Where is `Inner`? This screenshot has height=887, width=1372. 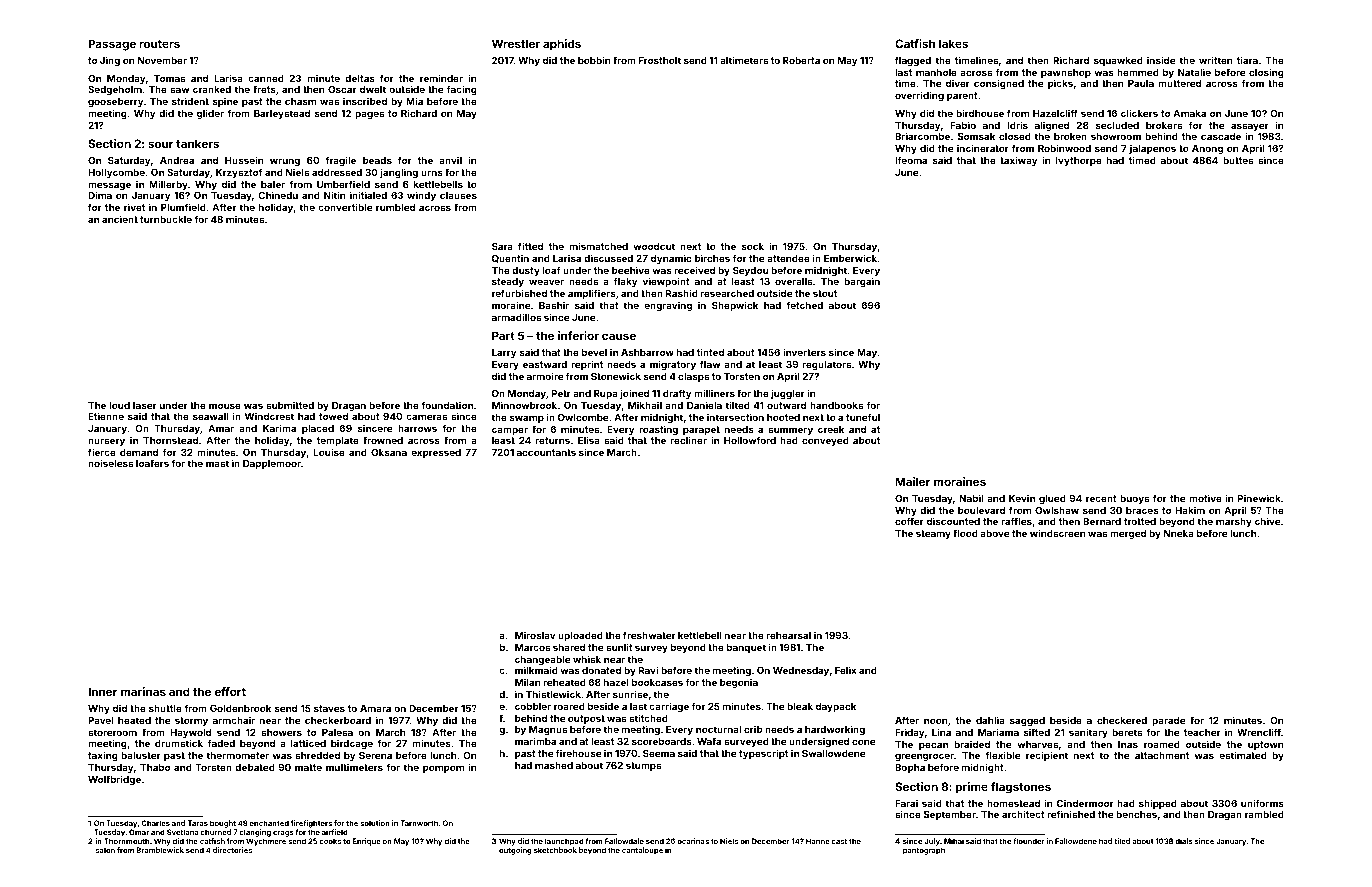
Inner is located at coordinates (103, 691).
